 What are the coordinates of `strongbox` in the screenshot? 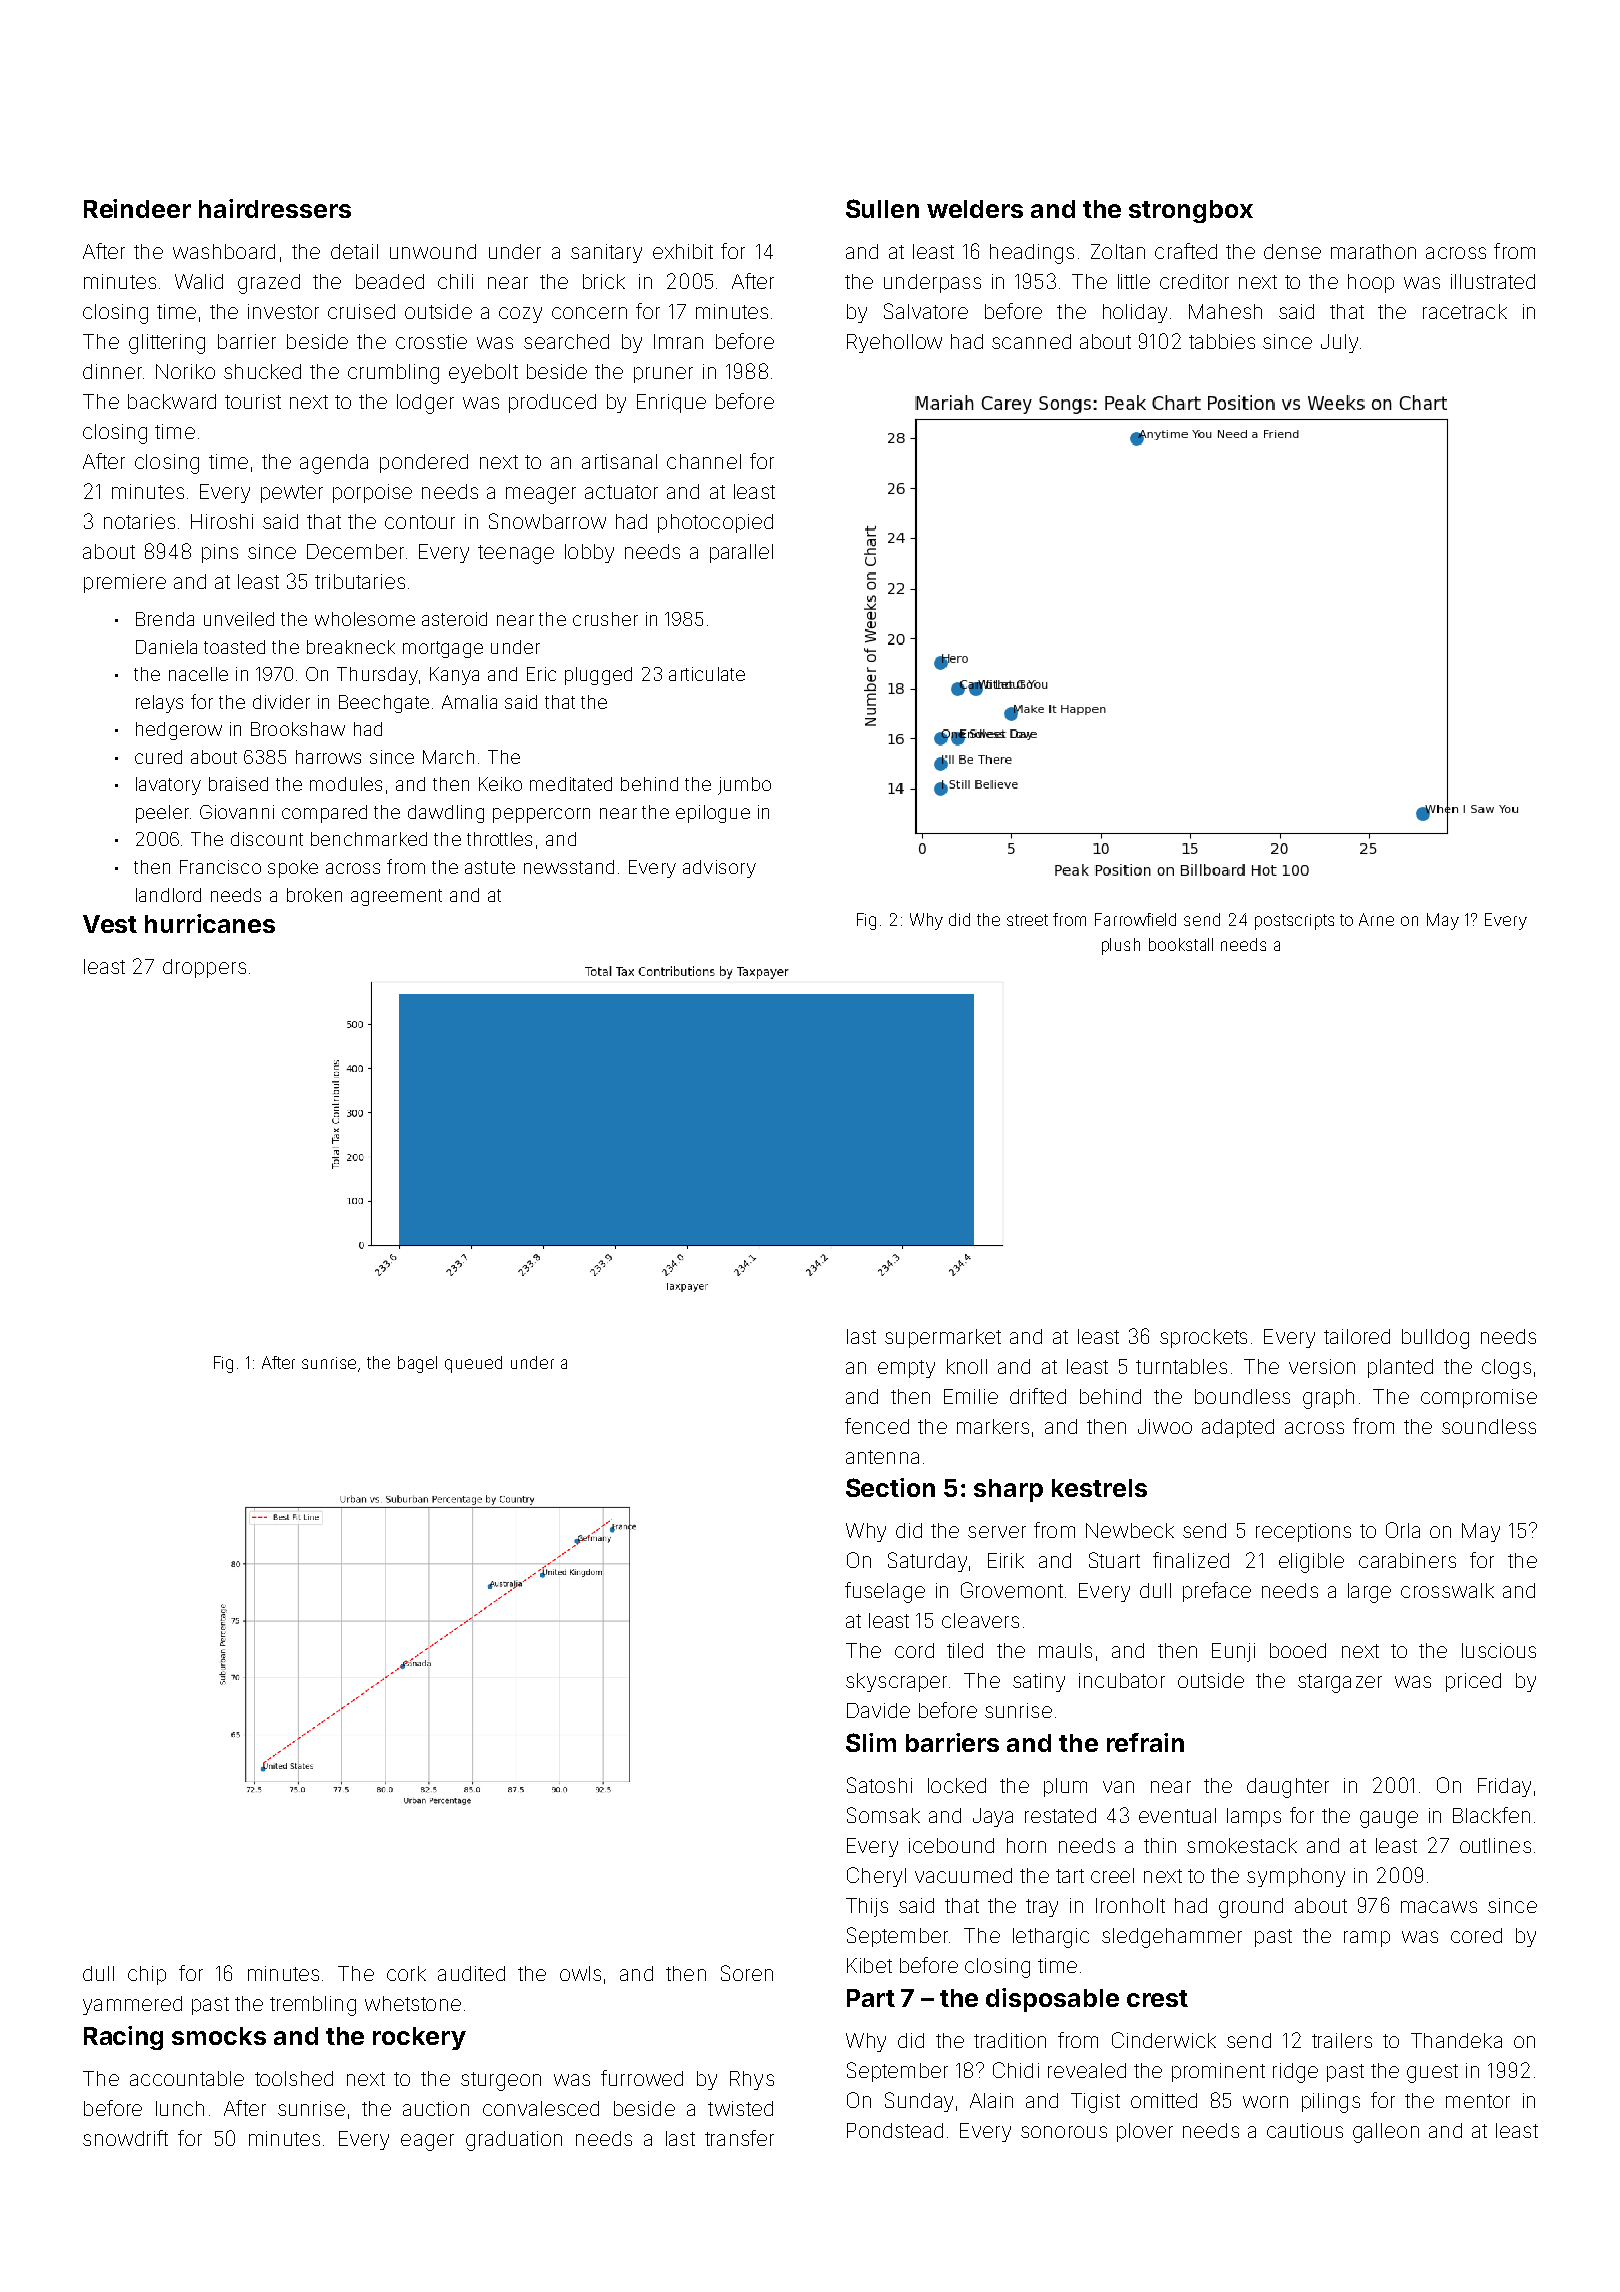 It's located at (1191, 211).
